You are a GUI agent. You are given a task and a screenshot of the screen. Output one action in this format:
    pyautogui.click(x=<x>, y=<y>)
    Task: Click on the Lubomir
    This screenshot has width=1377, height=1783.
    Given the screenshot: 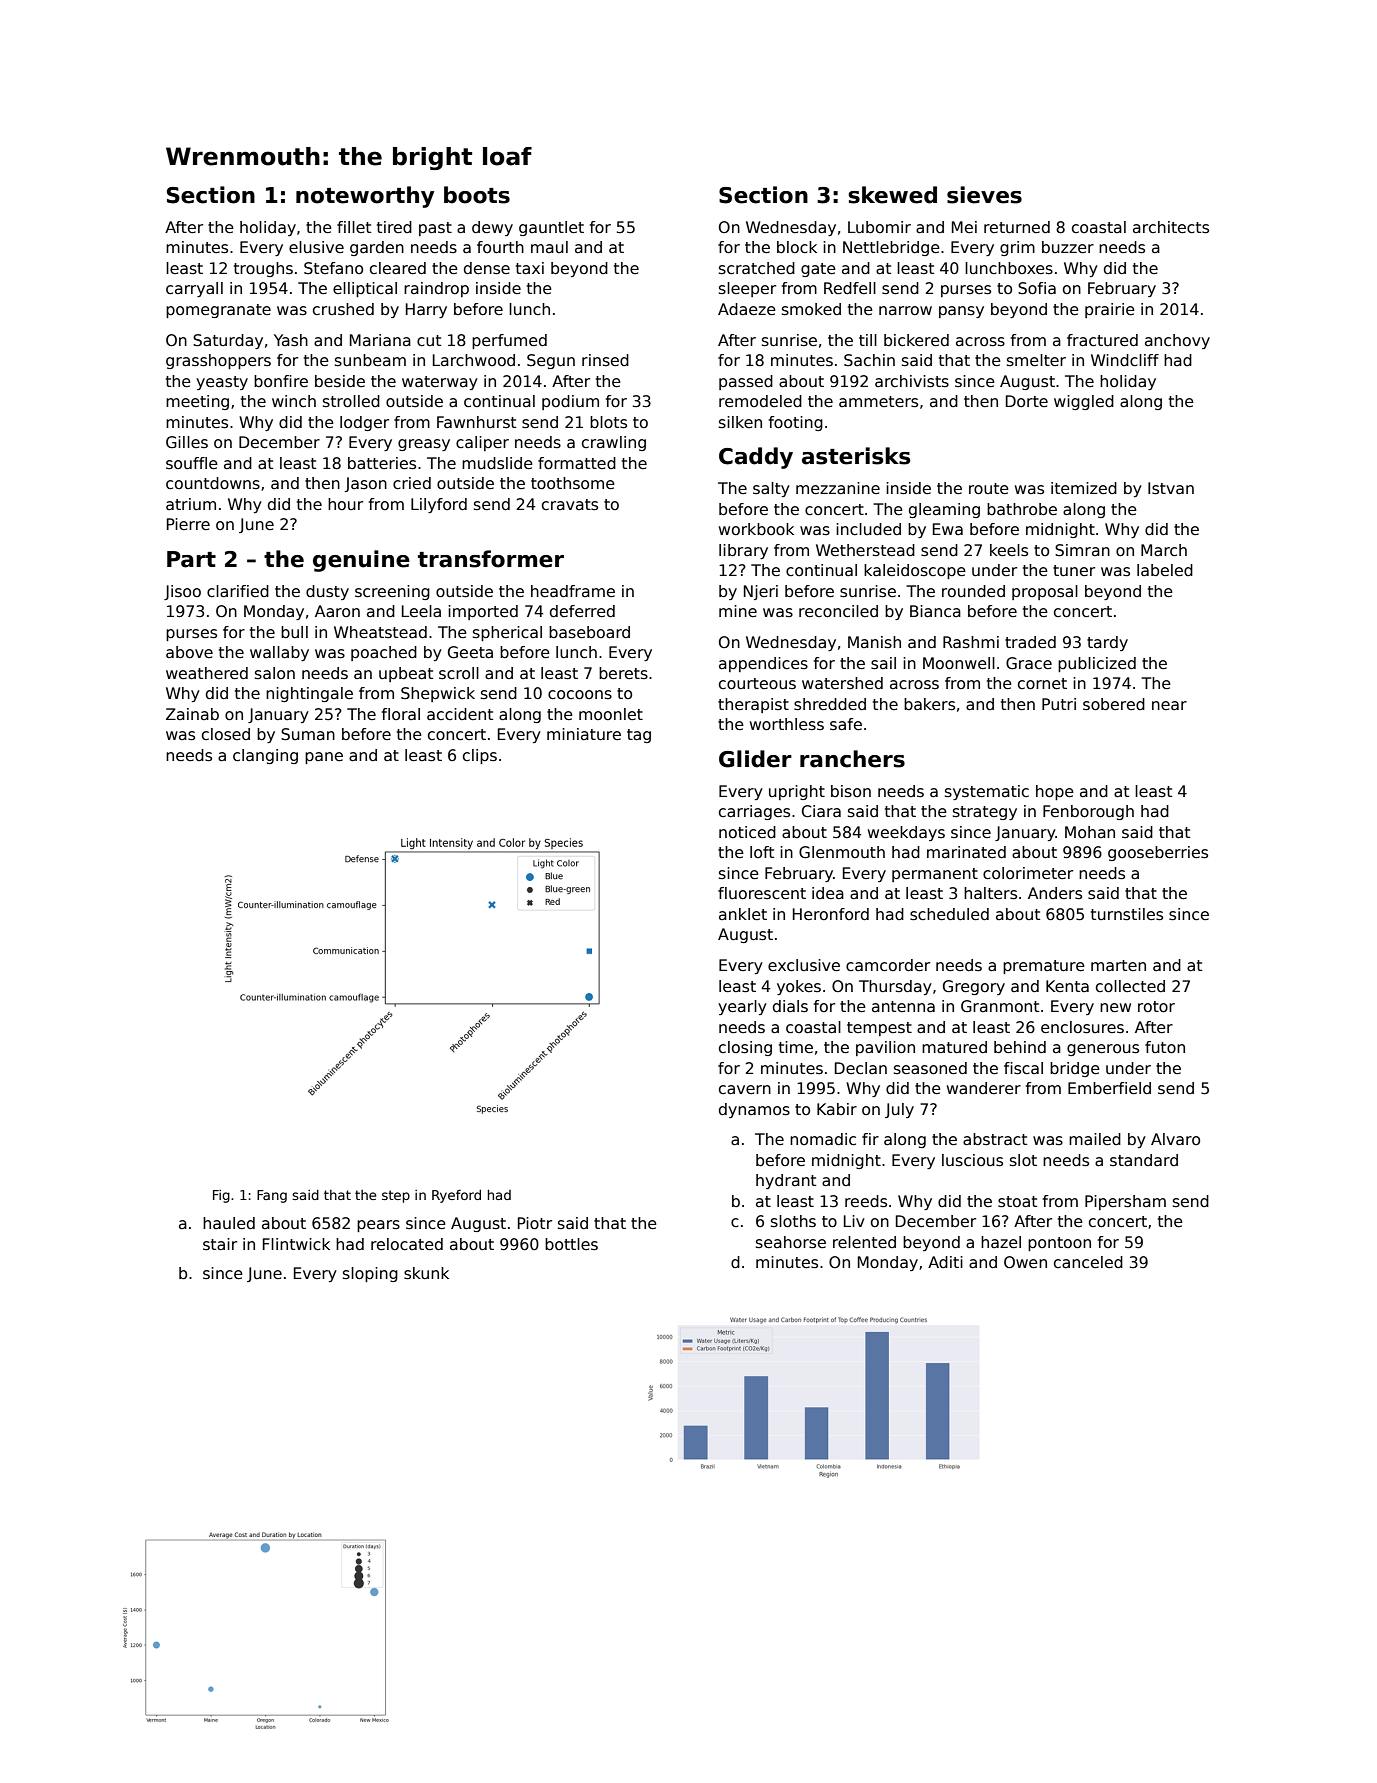 What is the action you would take?
    pyautogui.click(x=879, y=227)
